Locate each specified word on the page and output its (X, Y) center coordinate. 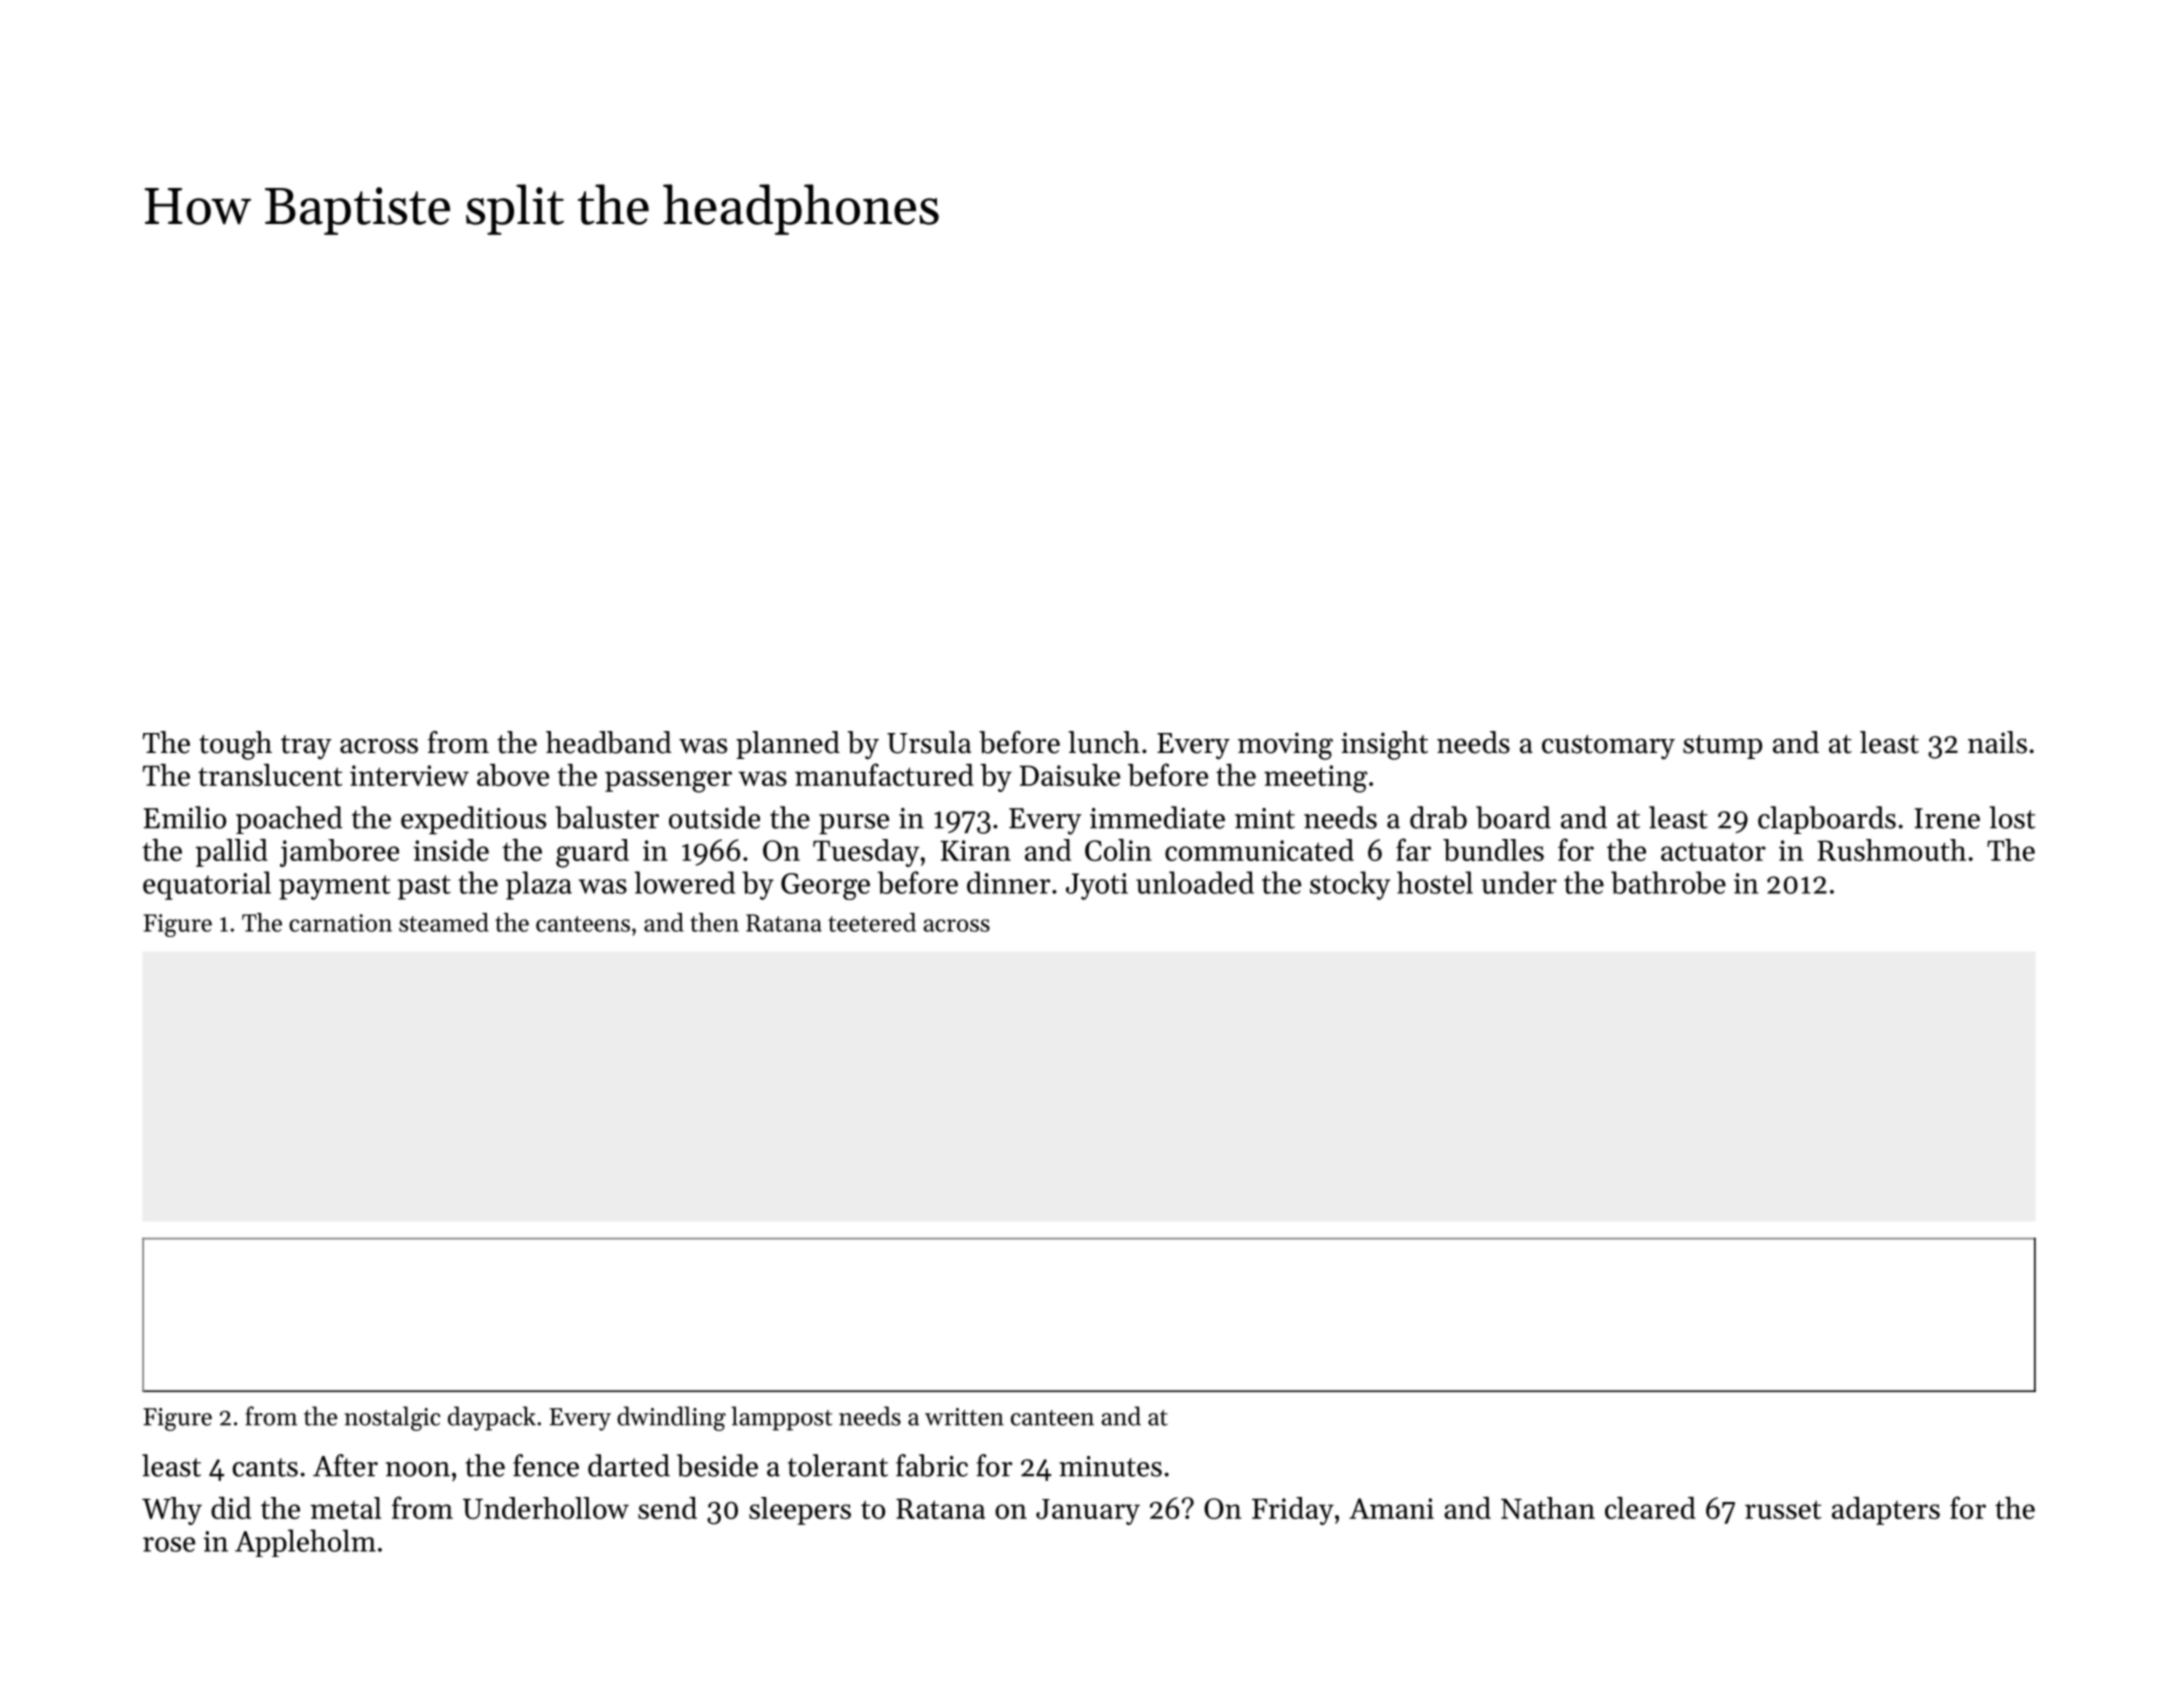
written (964, 1417)
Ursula (929, 742)
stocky (1350, 885)
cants (265, 1467)
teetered (872, 922)
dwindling (671, 1418)
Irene (1947, 818)
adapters (1886, 1511)
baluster (607, 817)
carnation (340, 923)
